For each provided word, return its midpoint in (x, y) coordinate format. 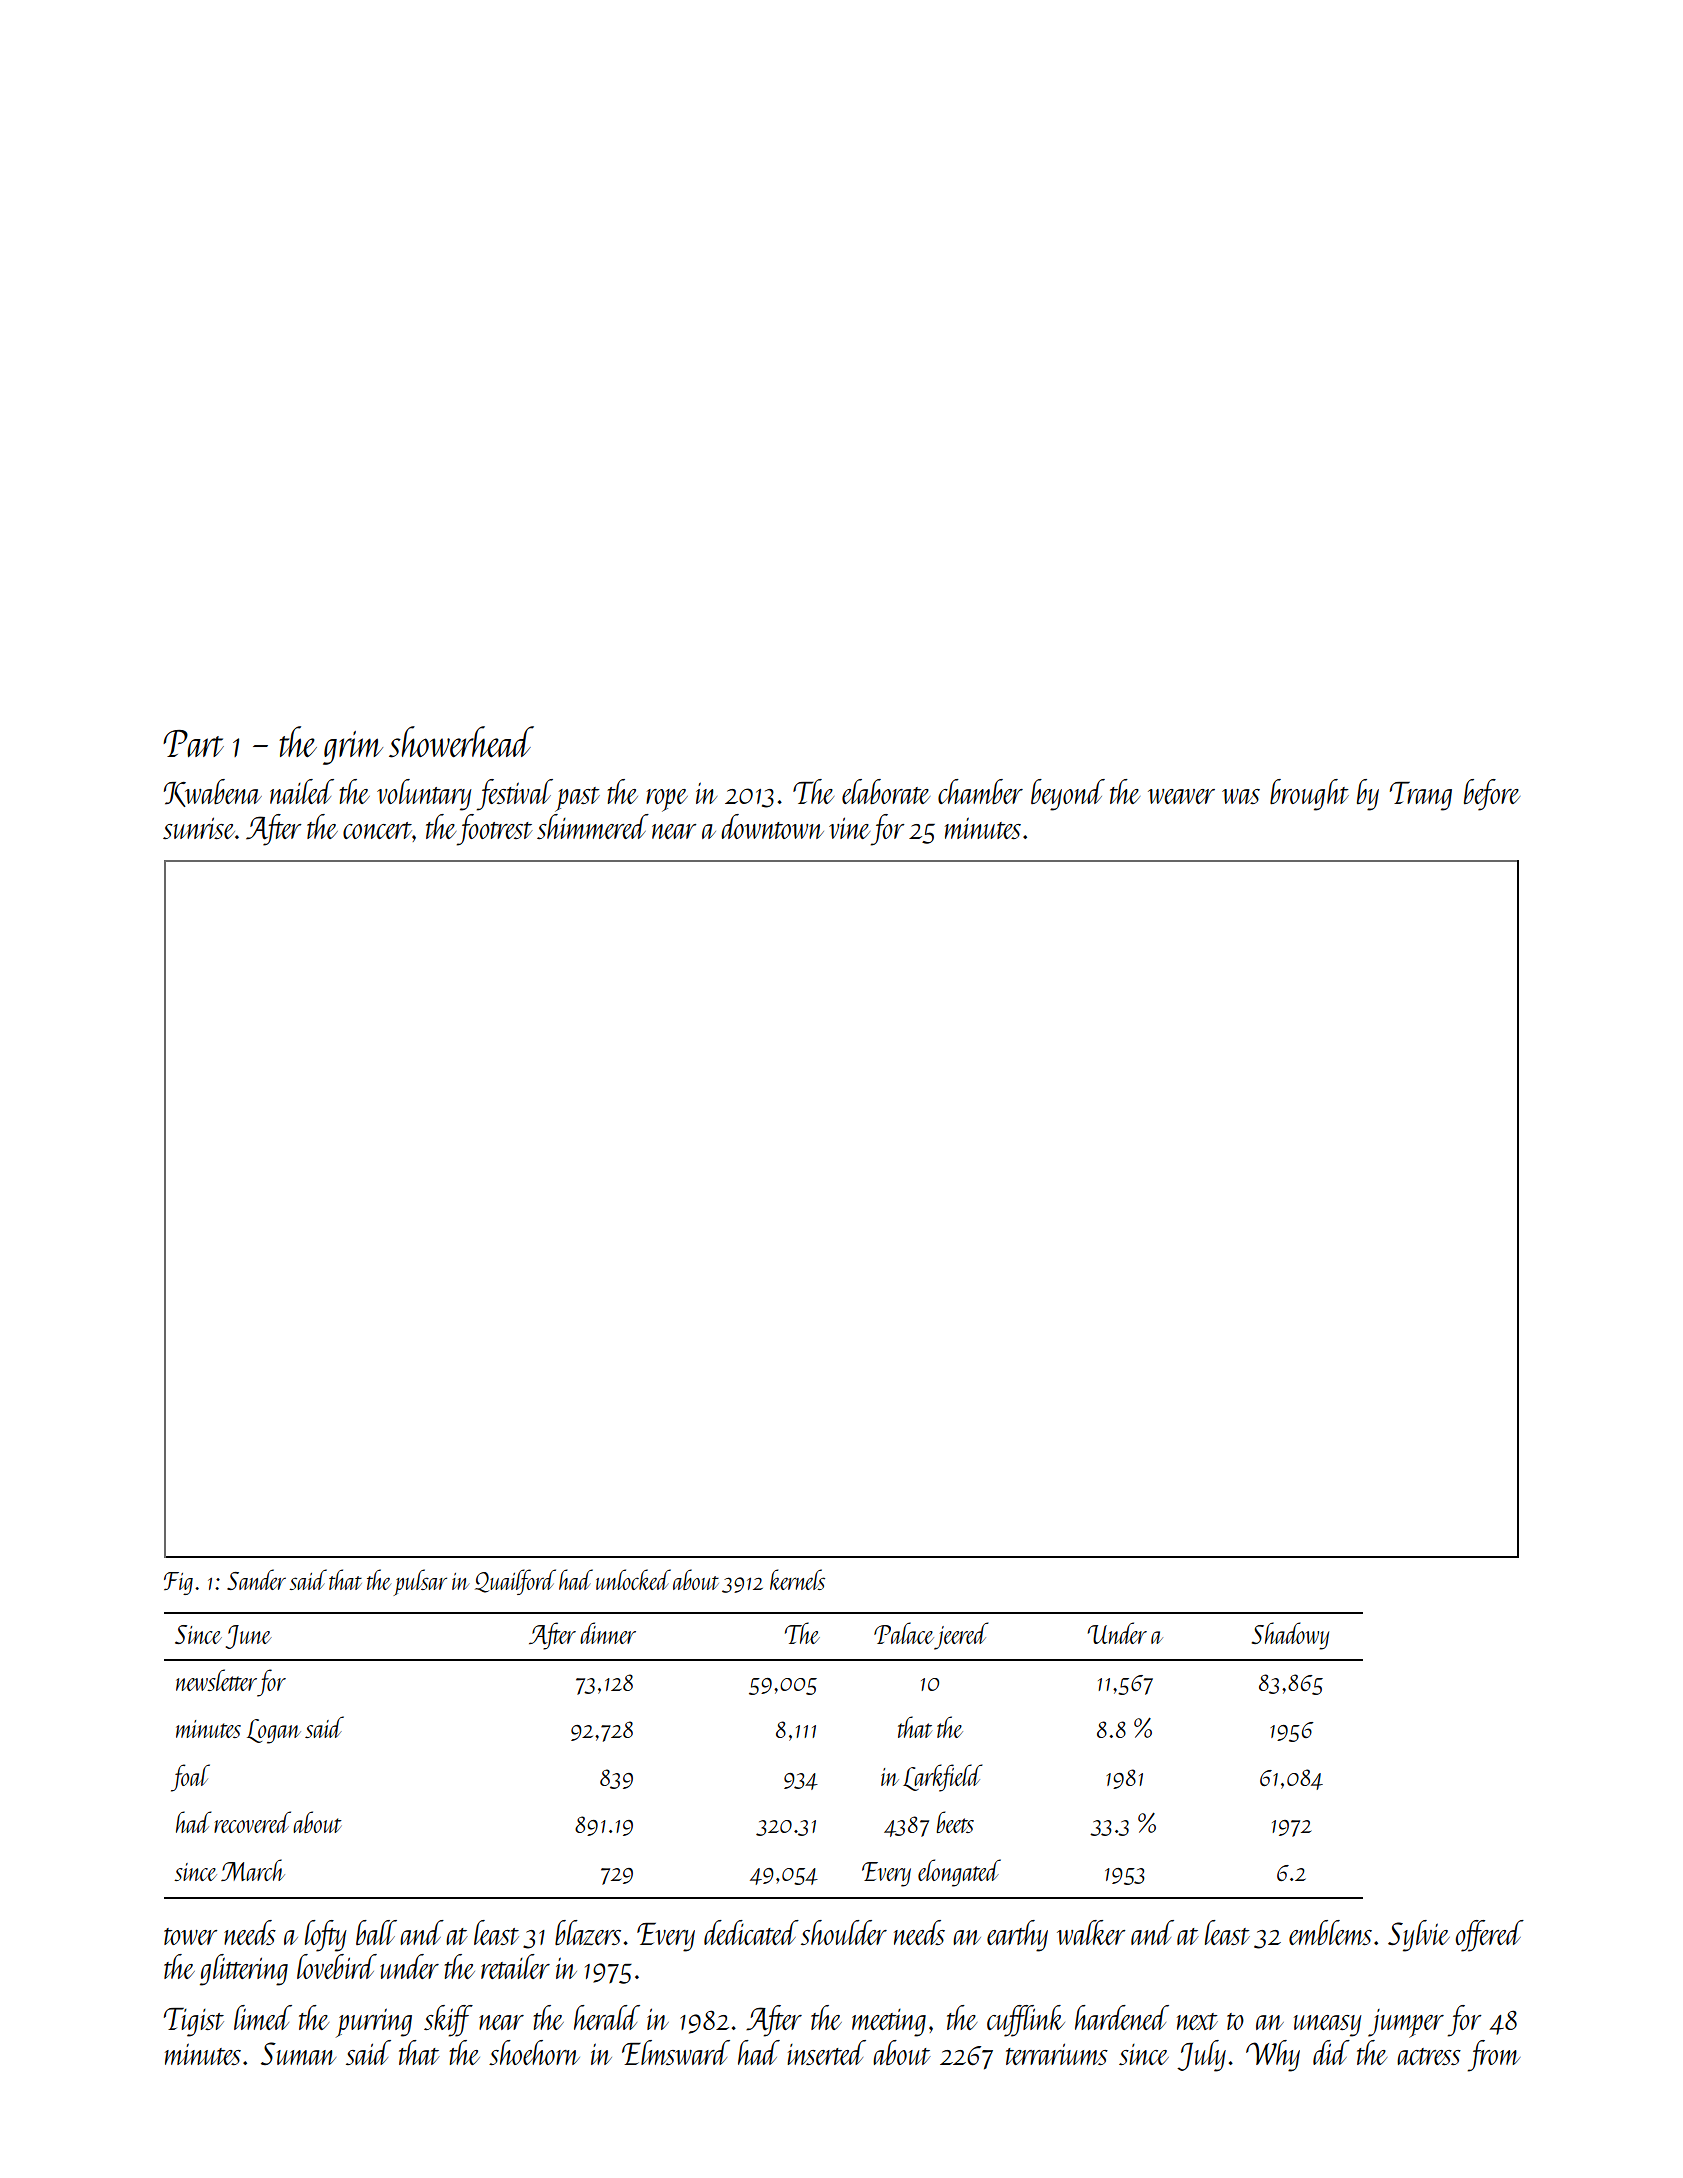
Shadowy (1290, 1636)
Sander (256, 1579)
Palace (904, 1633)
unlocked (633, 1579)
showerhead (461, 742)
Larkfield (943, 1778)
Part (193, 743)
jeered (961, 1636)
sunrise (199, 828)
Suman (298, 2053)
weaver (1181, 796)
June (249, 1637)
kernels (797, 1579)
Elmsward (676, 2052)
